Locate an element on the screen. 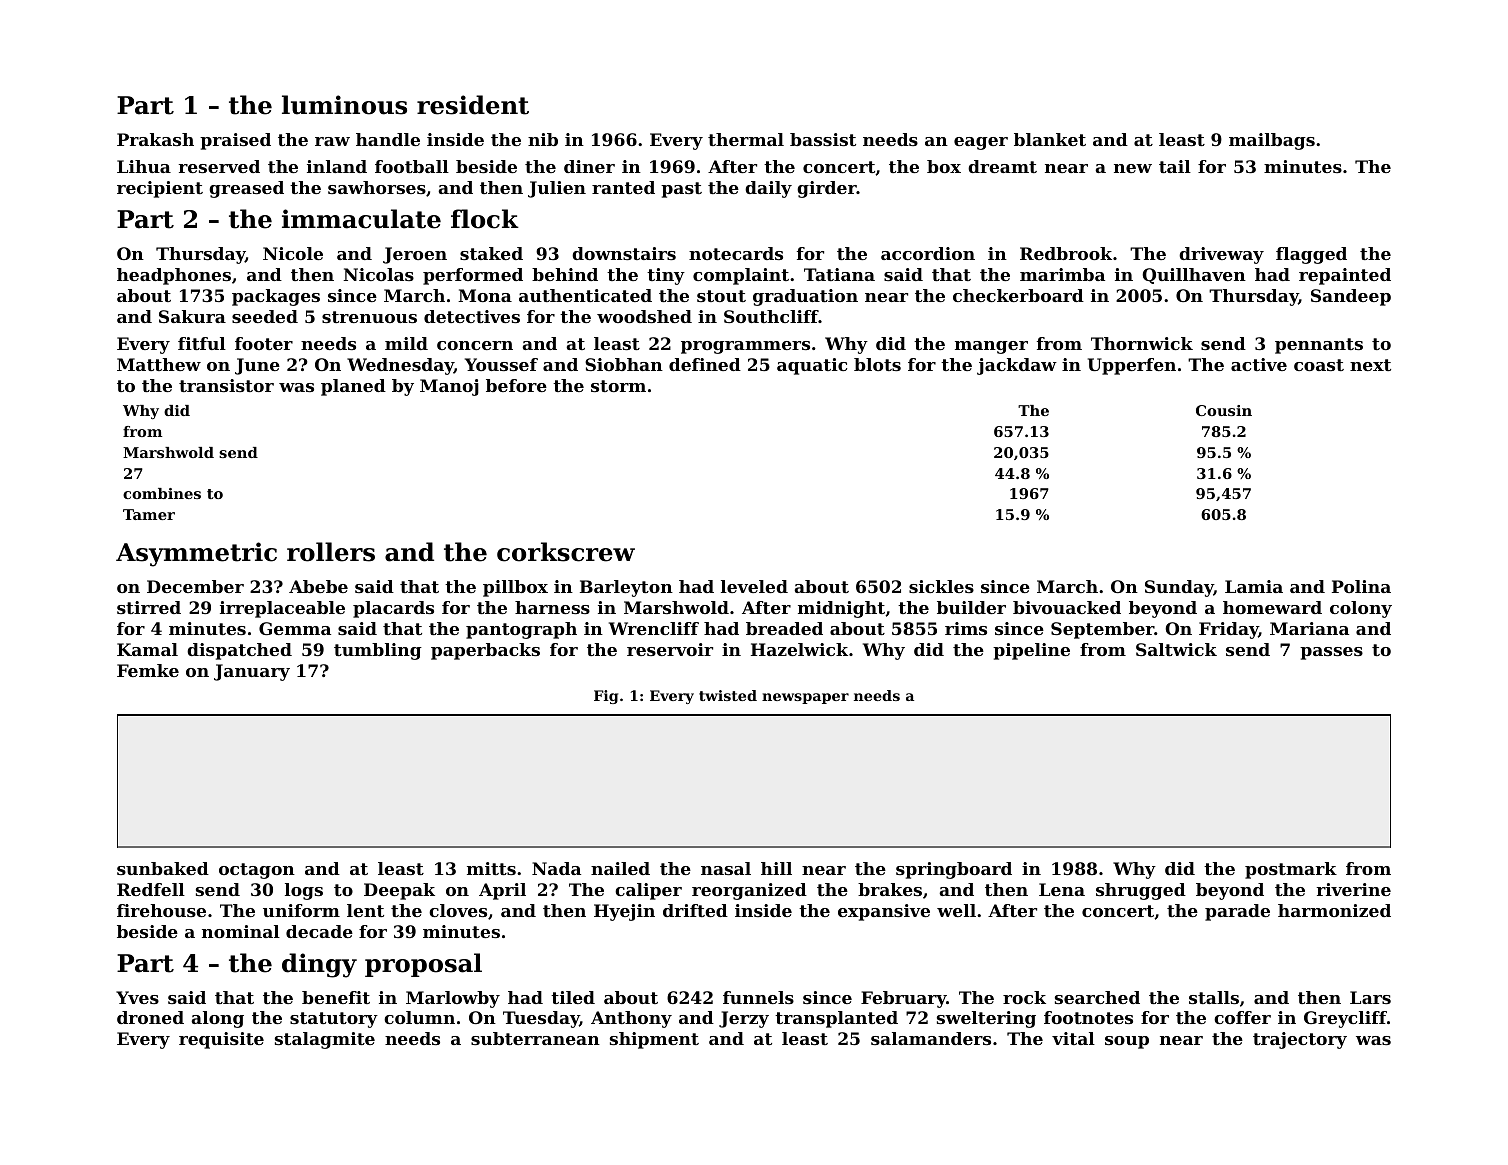 This screenshot has width=1508, height=1165. expansive is located at coordinates (884, 912).
